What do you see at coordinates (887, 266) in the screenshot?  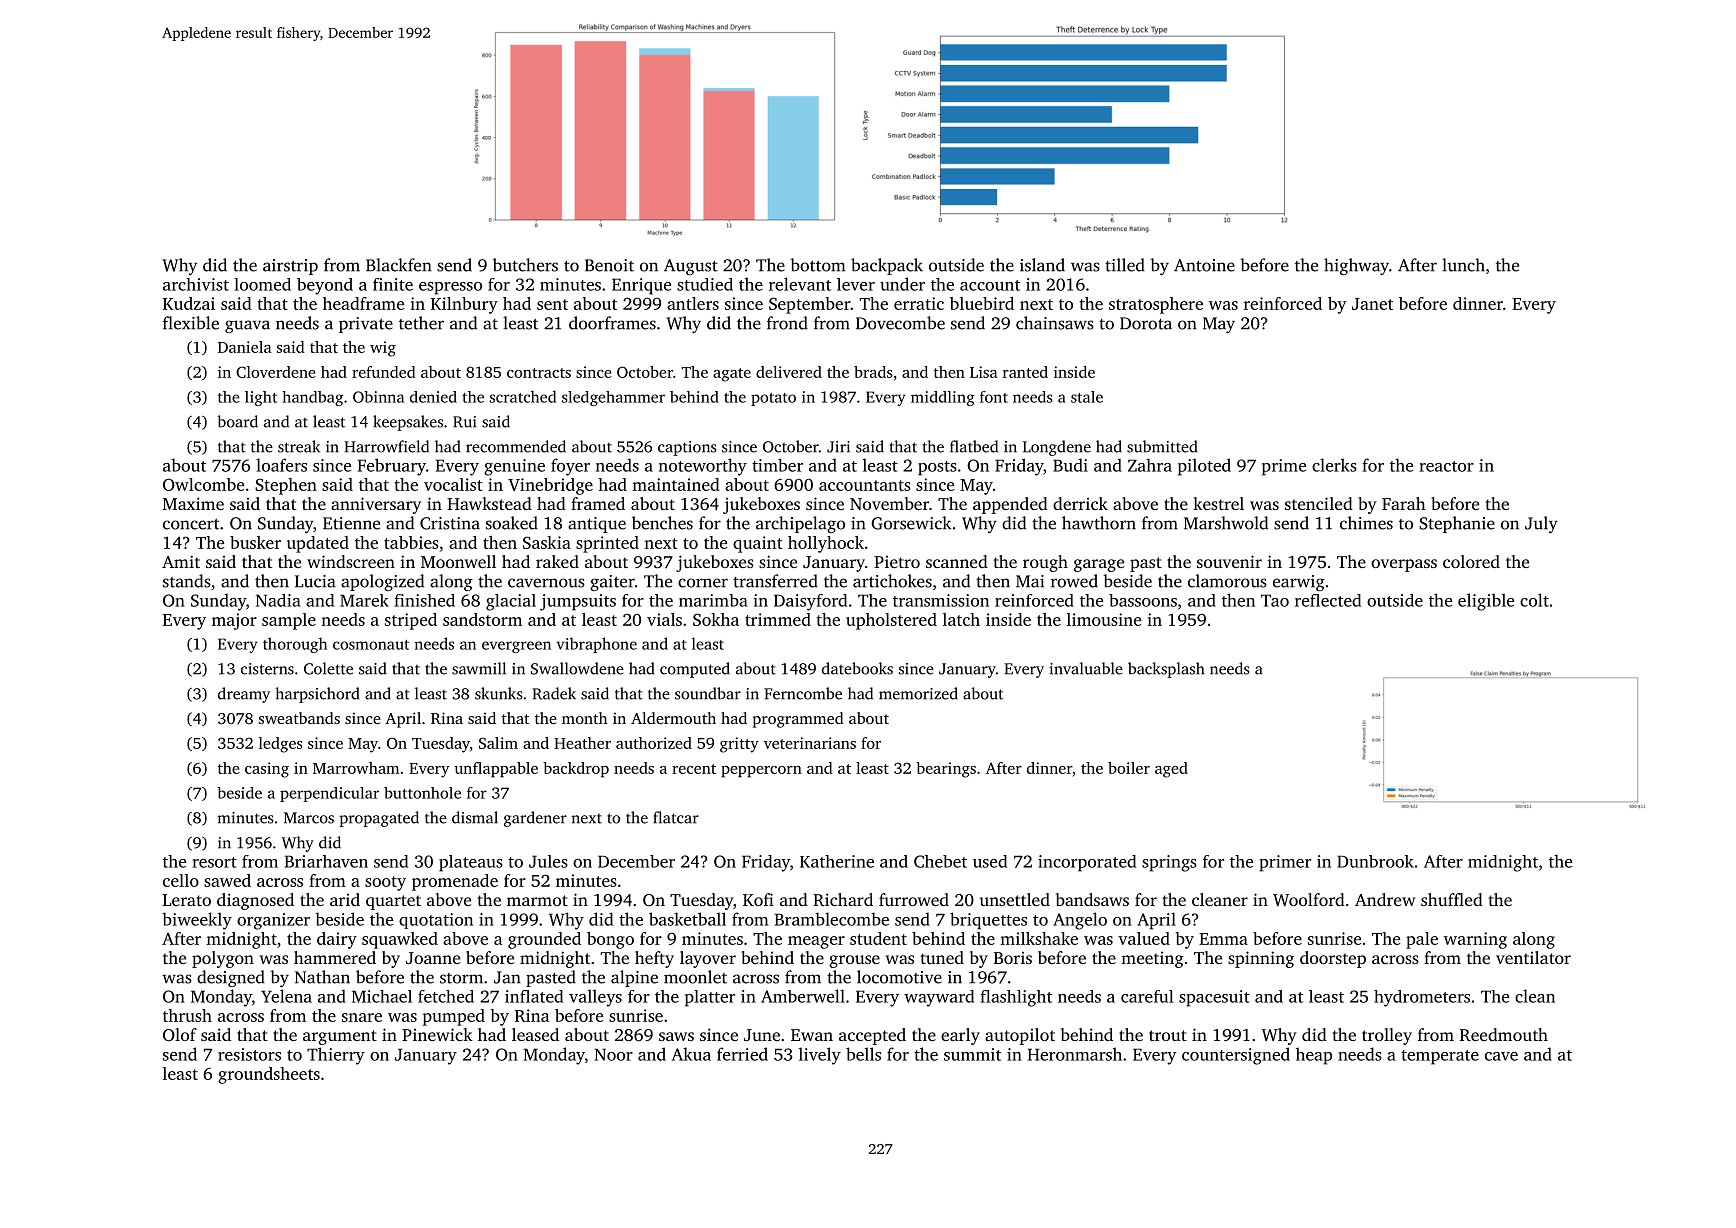 I see `backpack` at bounding box center [887, 266].
